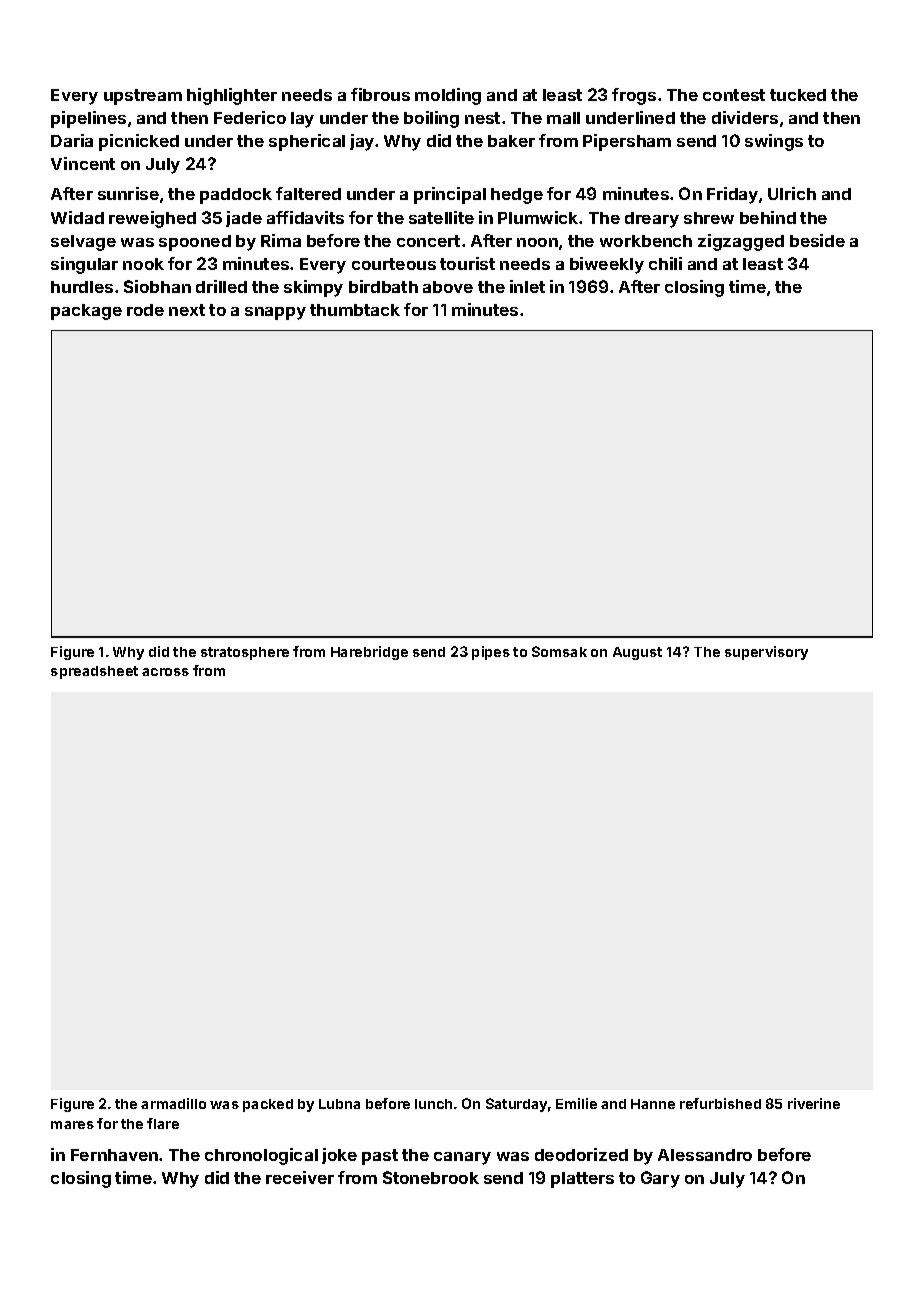  I want to click on chronological, so click(261, 1156).
